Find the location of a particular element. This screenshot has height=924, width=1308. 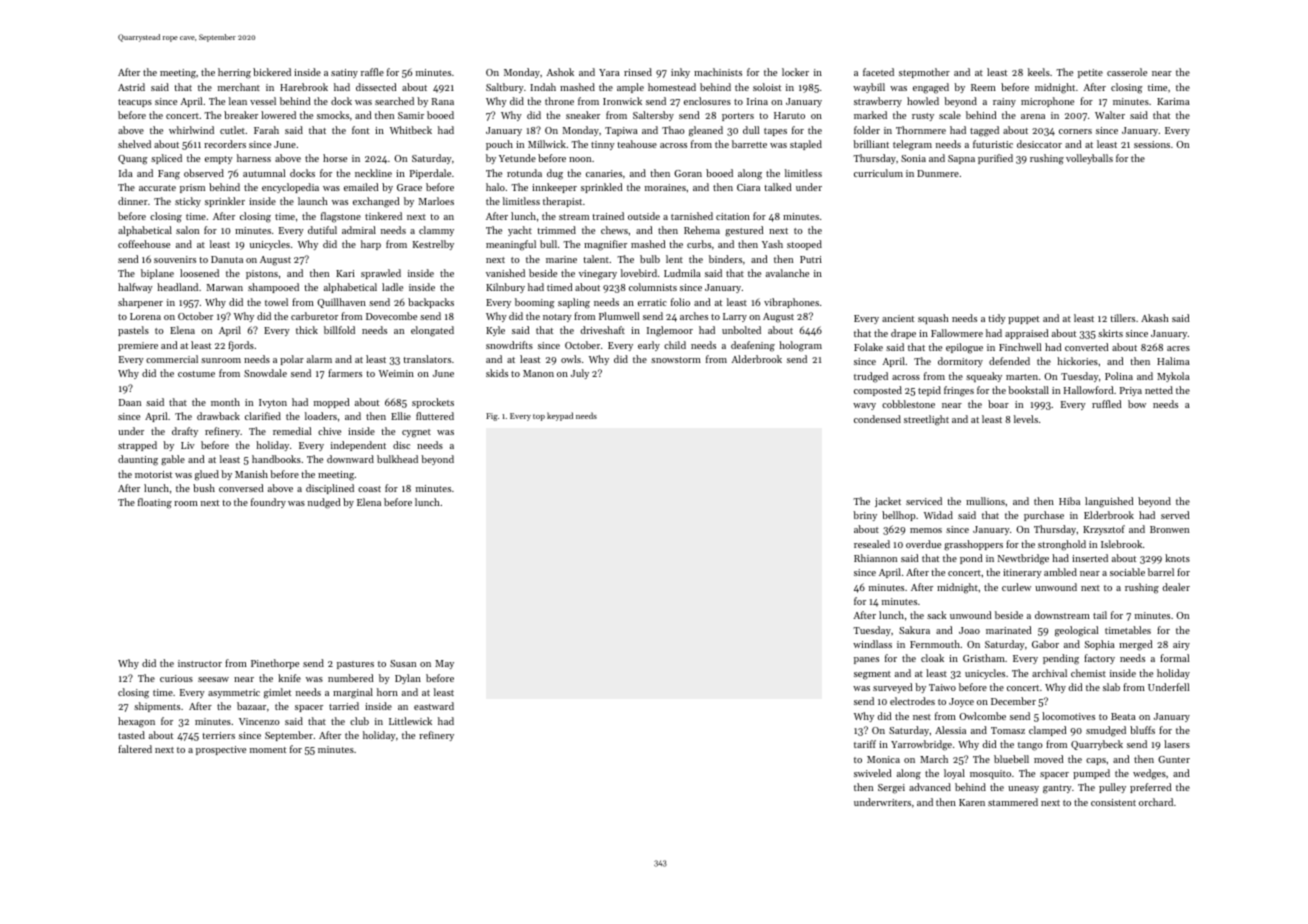

foundry is located at coordinates (268, 503).
